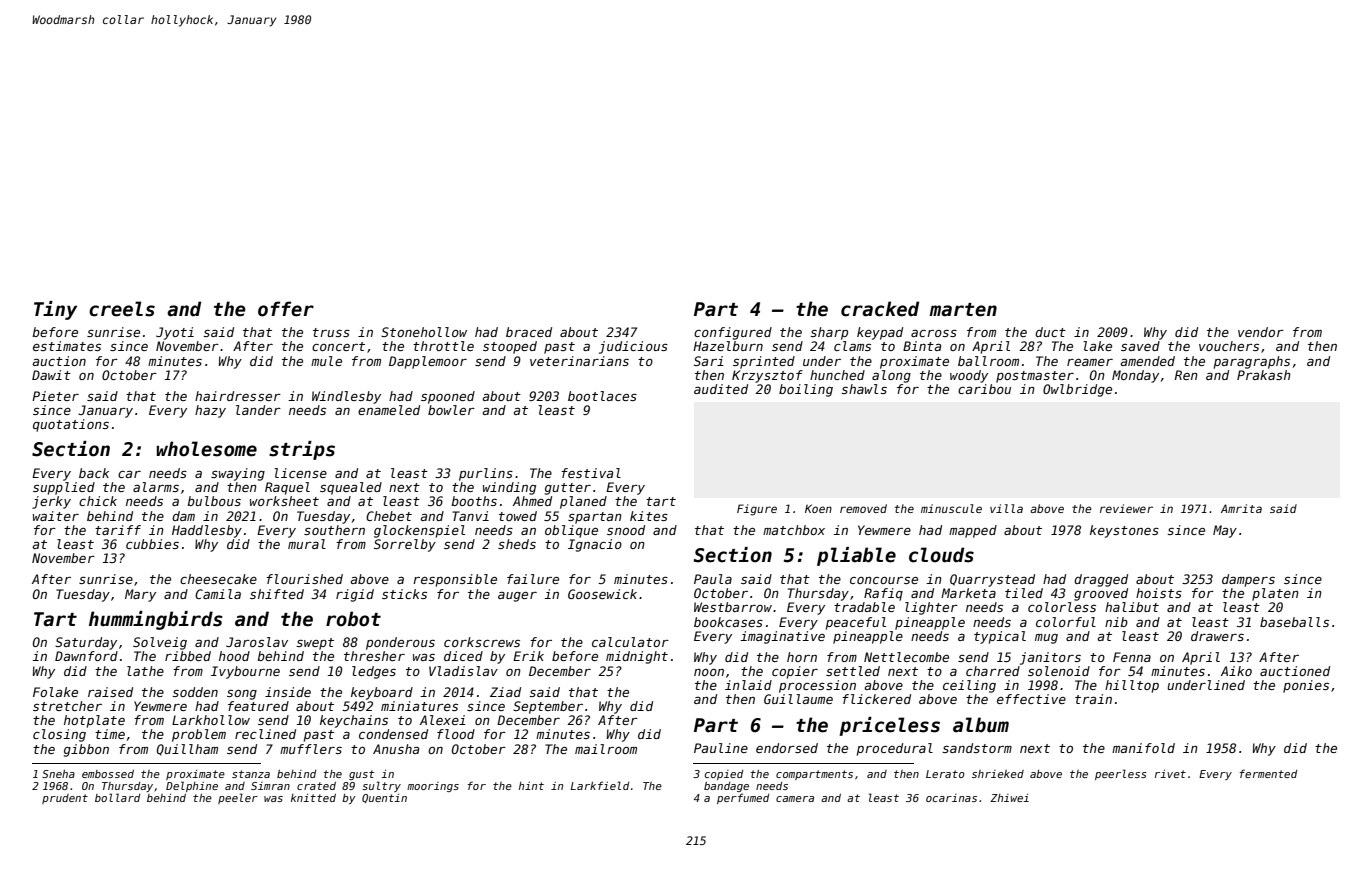  What do you see at coordinates (1035, 377) in the image?
I see `postmaster` at bounding box center [1035, 377].
